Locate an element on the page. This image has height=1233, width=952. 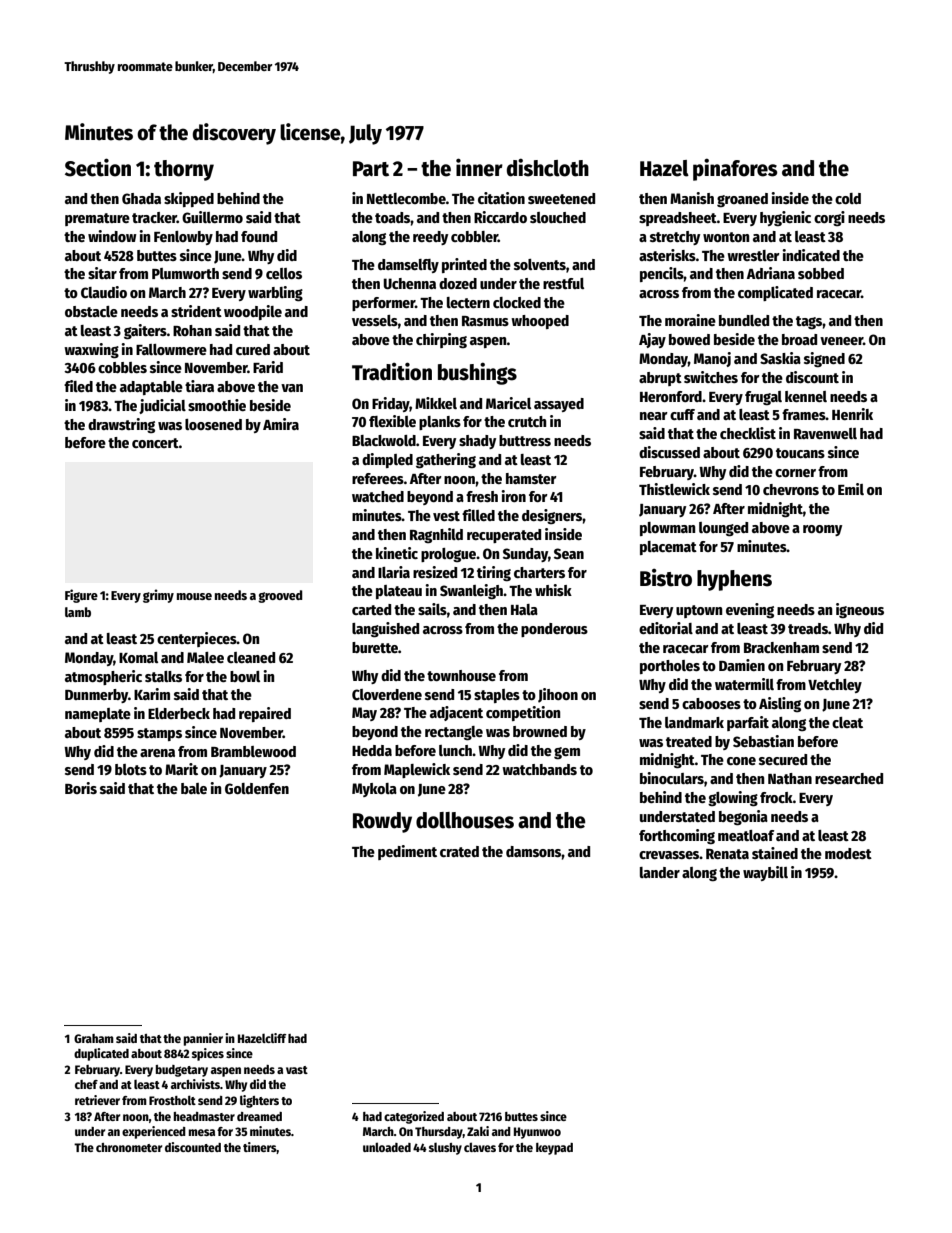
hyphens is located at coordinates (734, 580).
